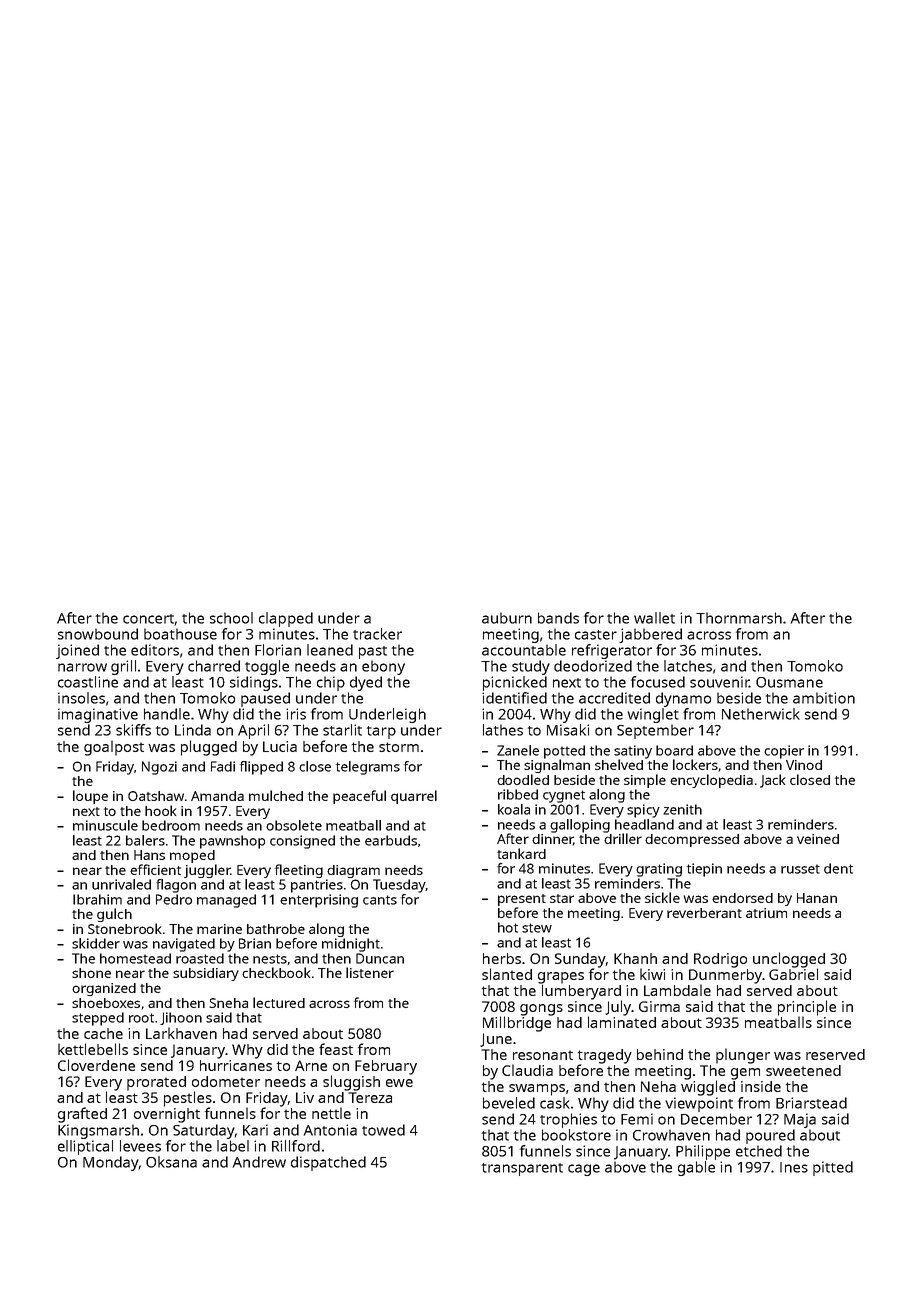  What do you see at coordinates (149, 620) in the screenshot?
I see `concert` at bounding box center [149, 620].
